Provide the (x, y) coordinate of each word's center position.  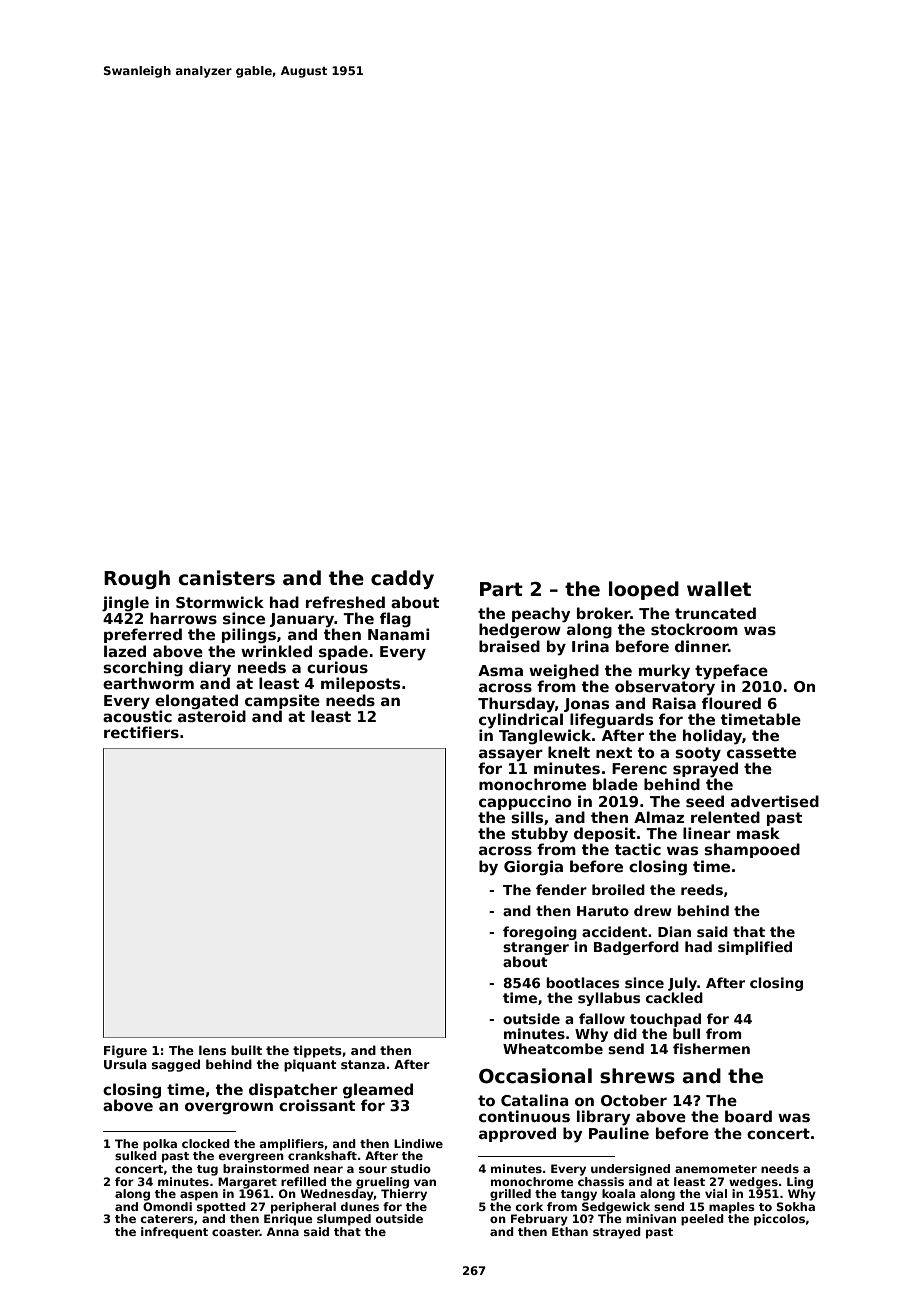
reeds (702, 889)
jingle (125, 604)
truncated (715, 613)
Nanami (399, 634)
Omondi (167, 1206)
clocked (206, 1143)
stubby (539, 835)
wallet (719, 589)
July (682, 984)
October (634, 1100)
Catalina (535, 1100)
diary (210, 669)
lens (212, 1050)
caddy (402, 579)
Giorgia (533, 868)
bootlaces (582, 982)
